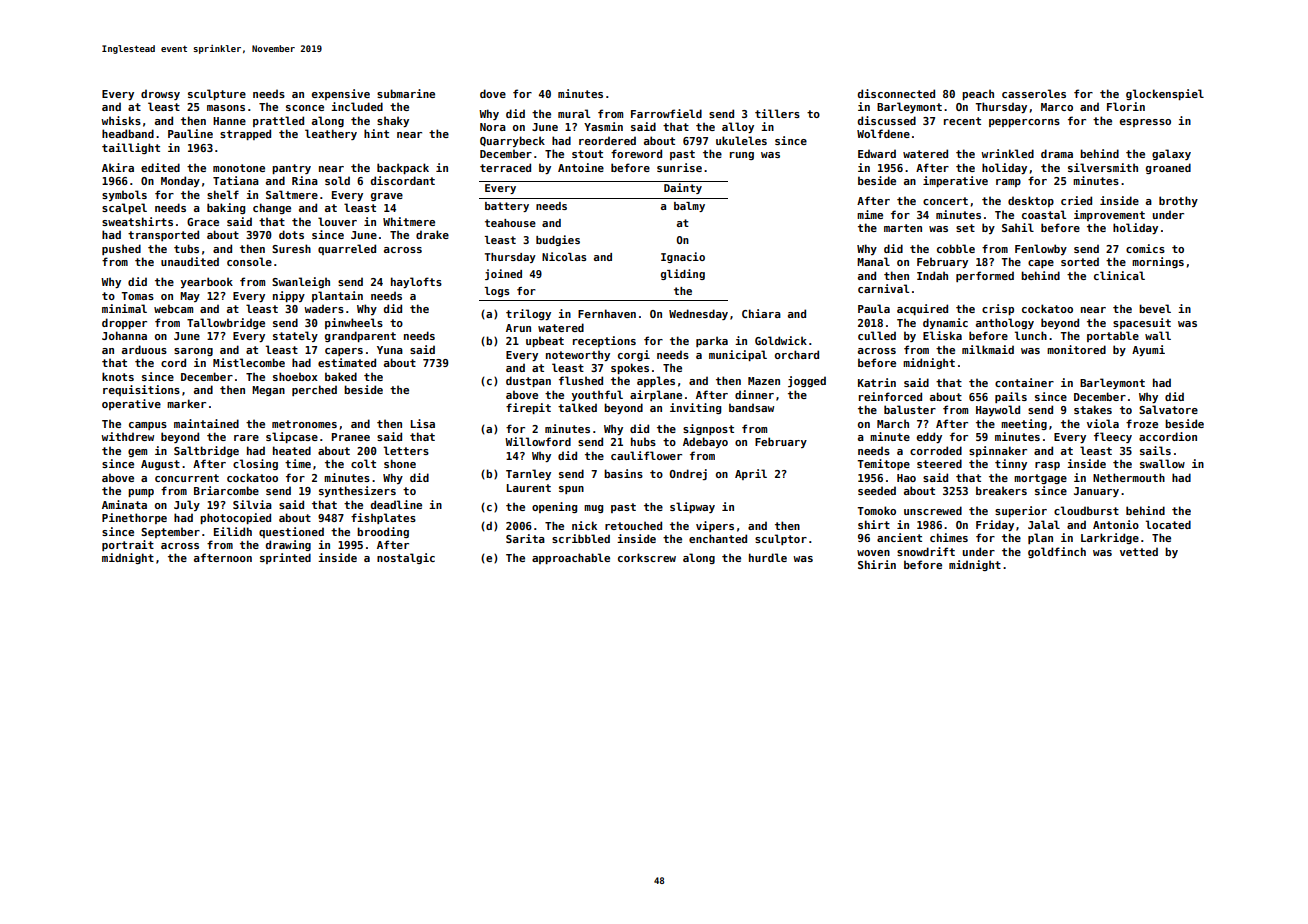 This screenshot has width=1308, height=924. Describe the element at coordinates (285, 558) in the screenshot. I see `sprinted` at that location.
